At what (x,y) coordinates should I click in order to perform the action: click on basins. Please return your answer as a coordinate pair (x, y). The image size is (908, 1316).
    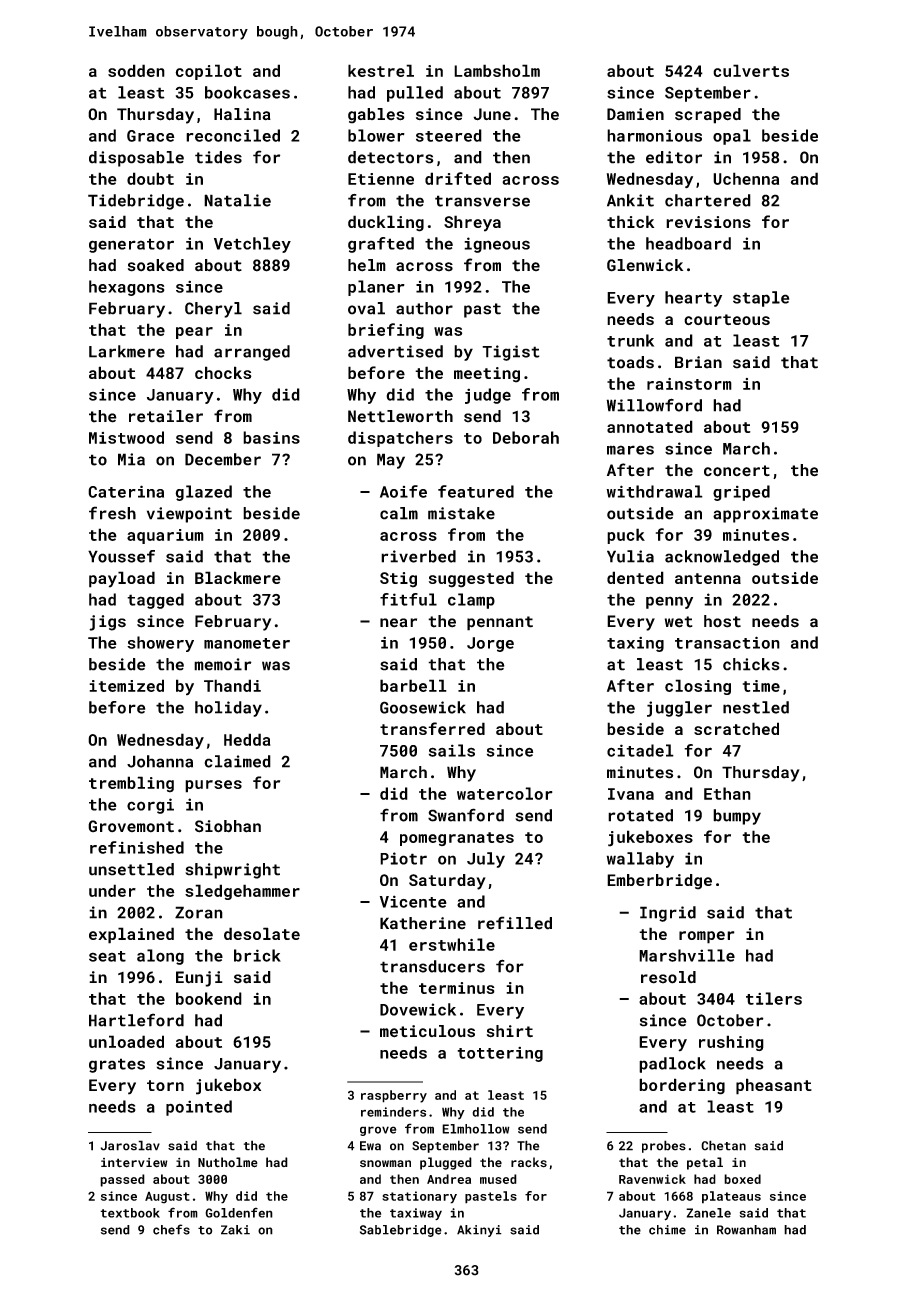
    Looking at the image, I should click on (271, 437).
